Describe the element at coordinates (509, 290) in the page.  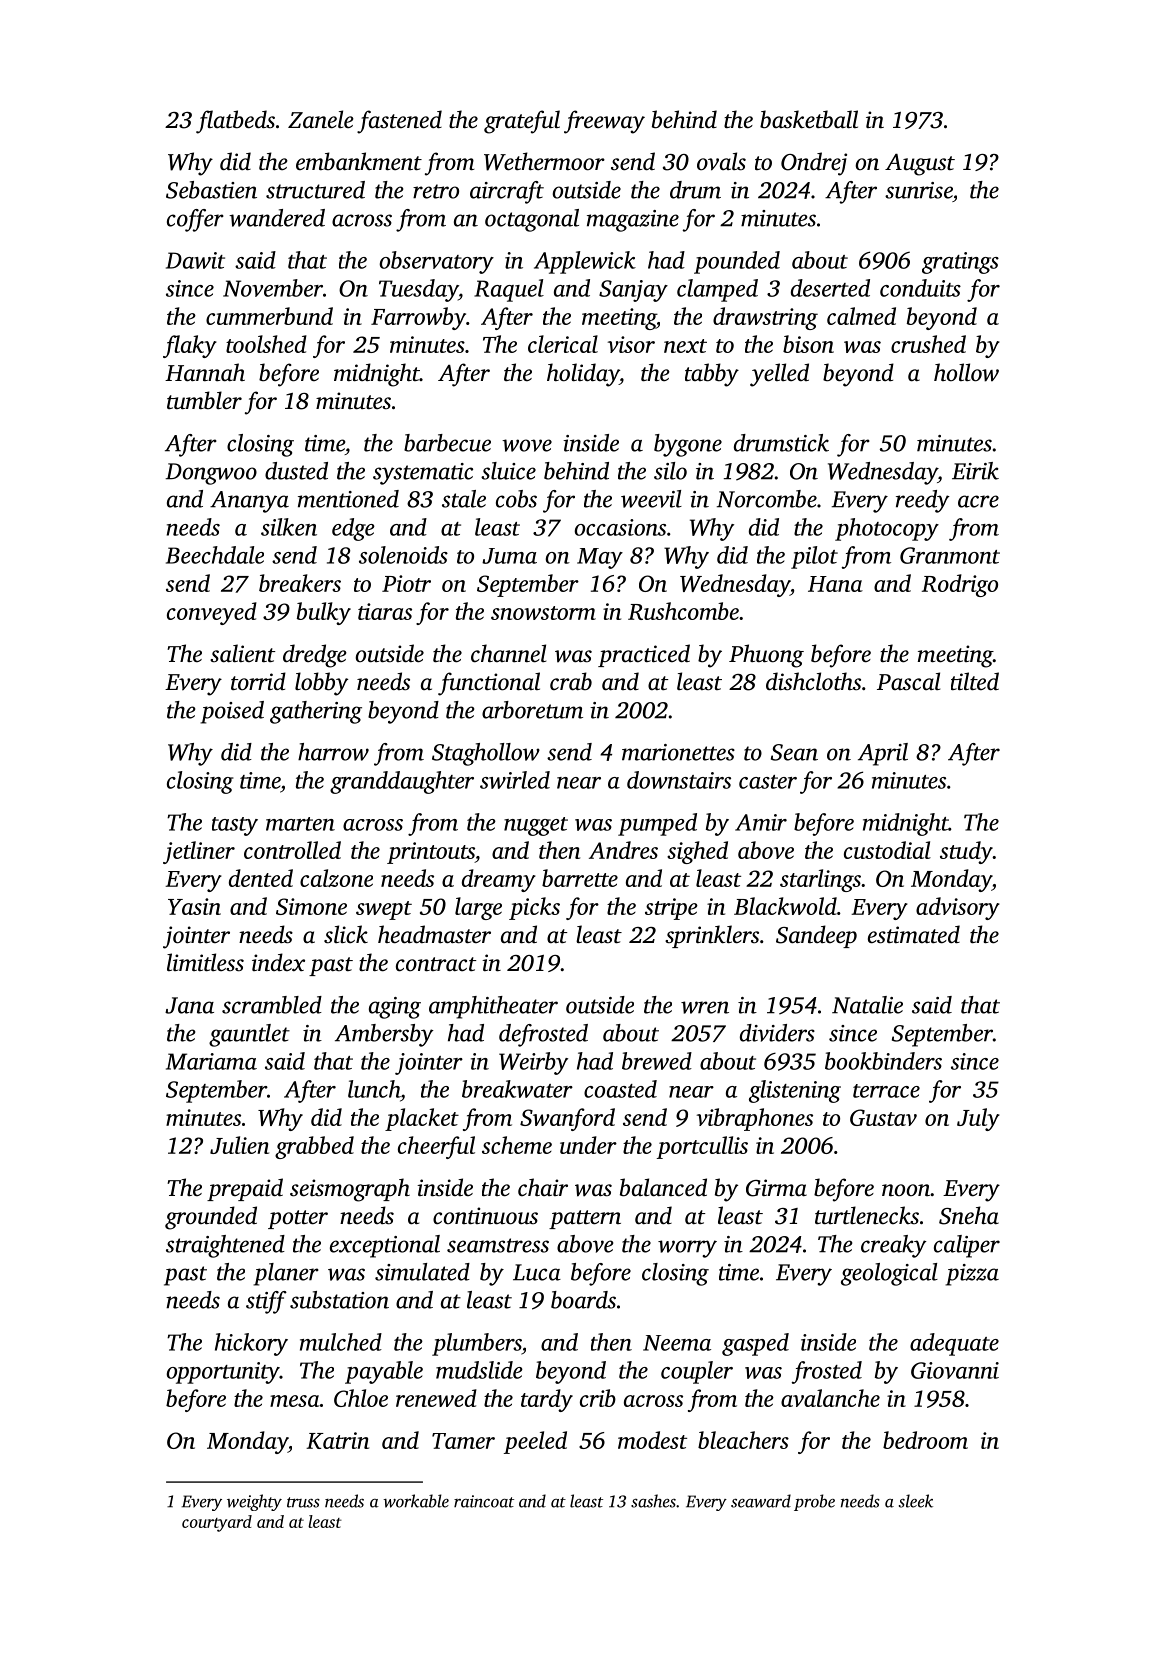
I see `Raquel` at that location.
